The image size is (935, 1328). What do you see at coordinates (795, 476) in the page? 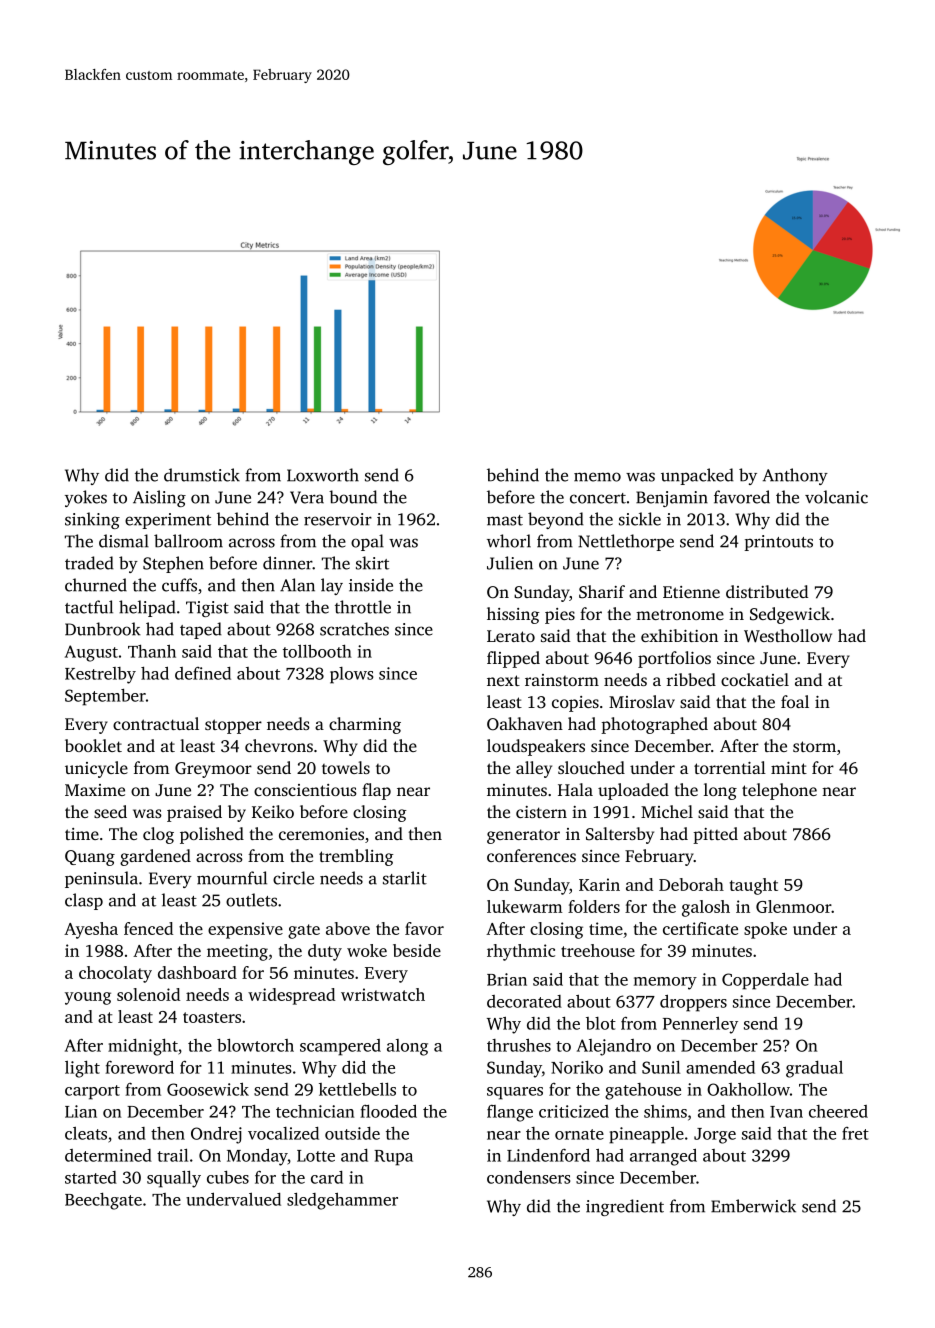
I see `Anthony` at bounding box center [795, 476].
